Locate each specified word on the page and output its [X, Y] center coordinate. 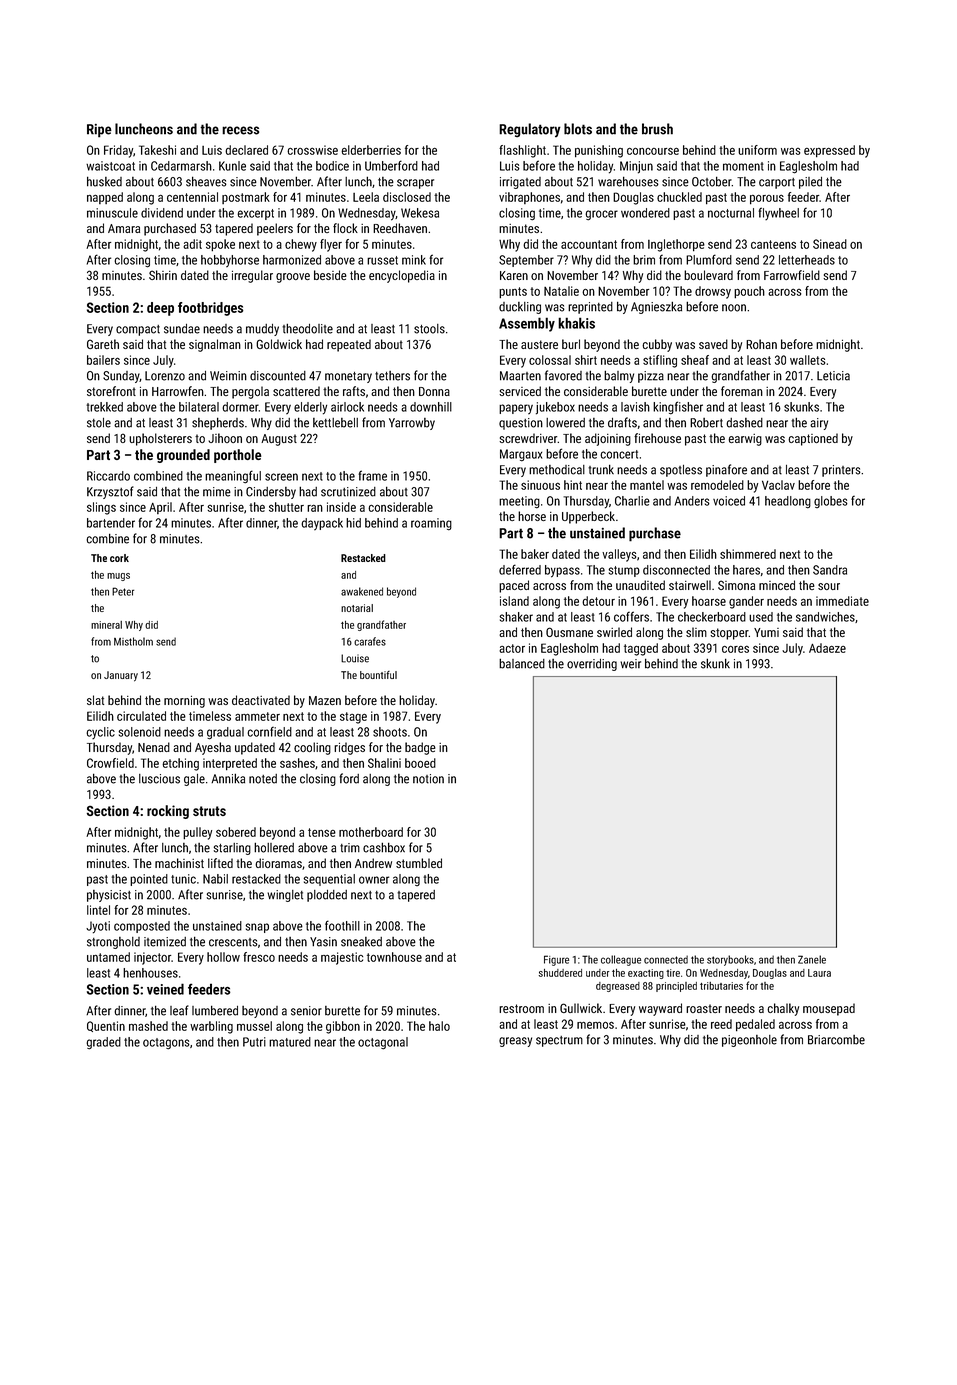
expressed [829, 151]
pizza [651, 377]
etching [180, 764]
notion [428, 779]
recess [240, 130]
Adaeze [827, 648]
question [521, 424]
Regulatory [530, 130]
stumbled [419, 863]
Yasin [323, 942]
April [160, 508]
